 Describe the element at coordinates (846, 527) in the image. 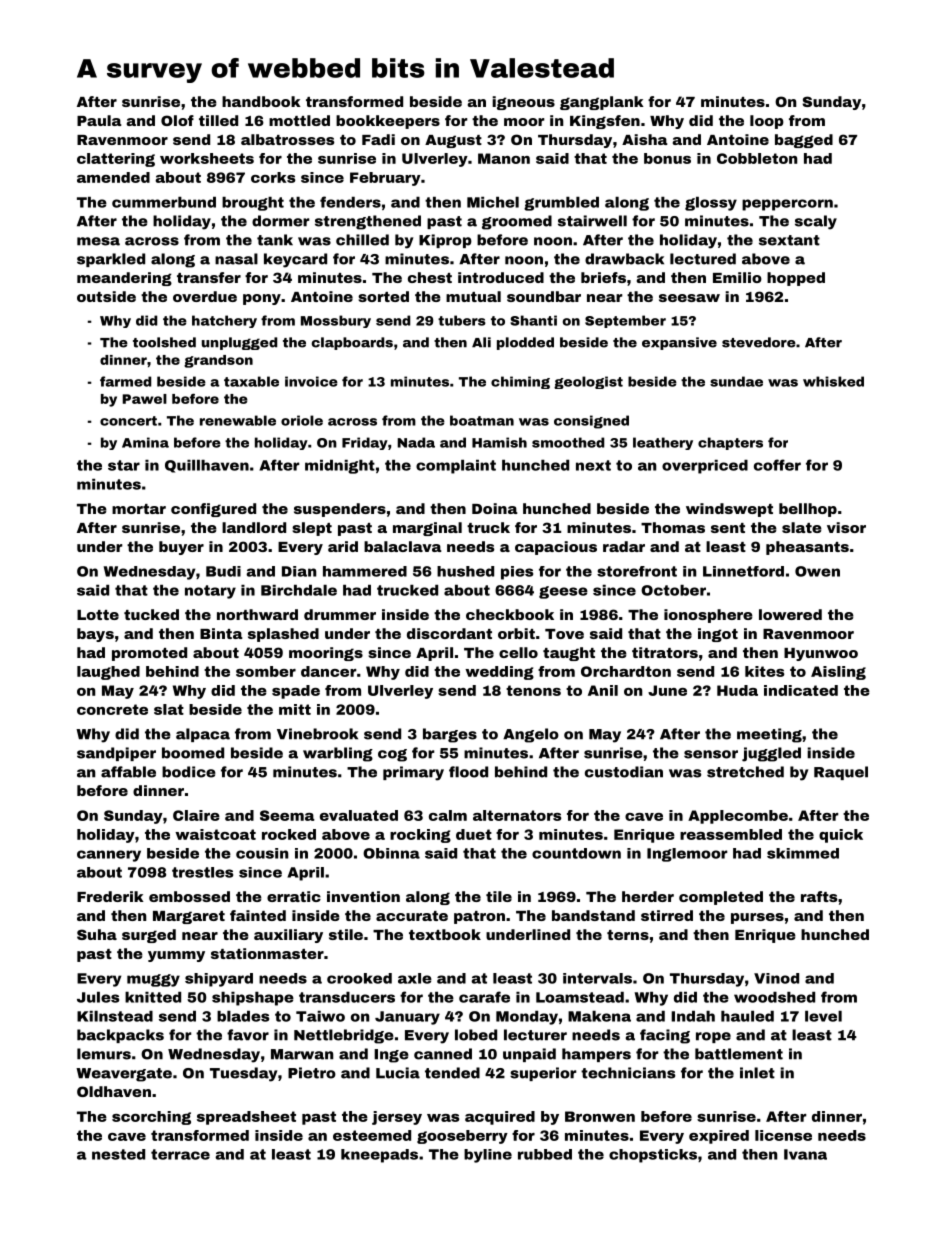

I see `visor` at that location.
